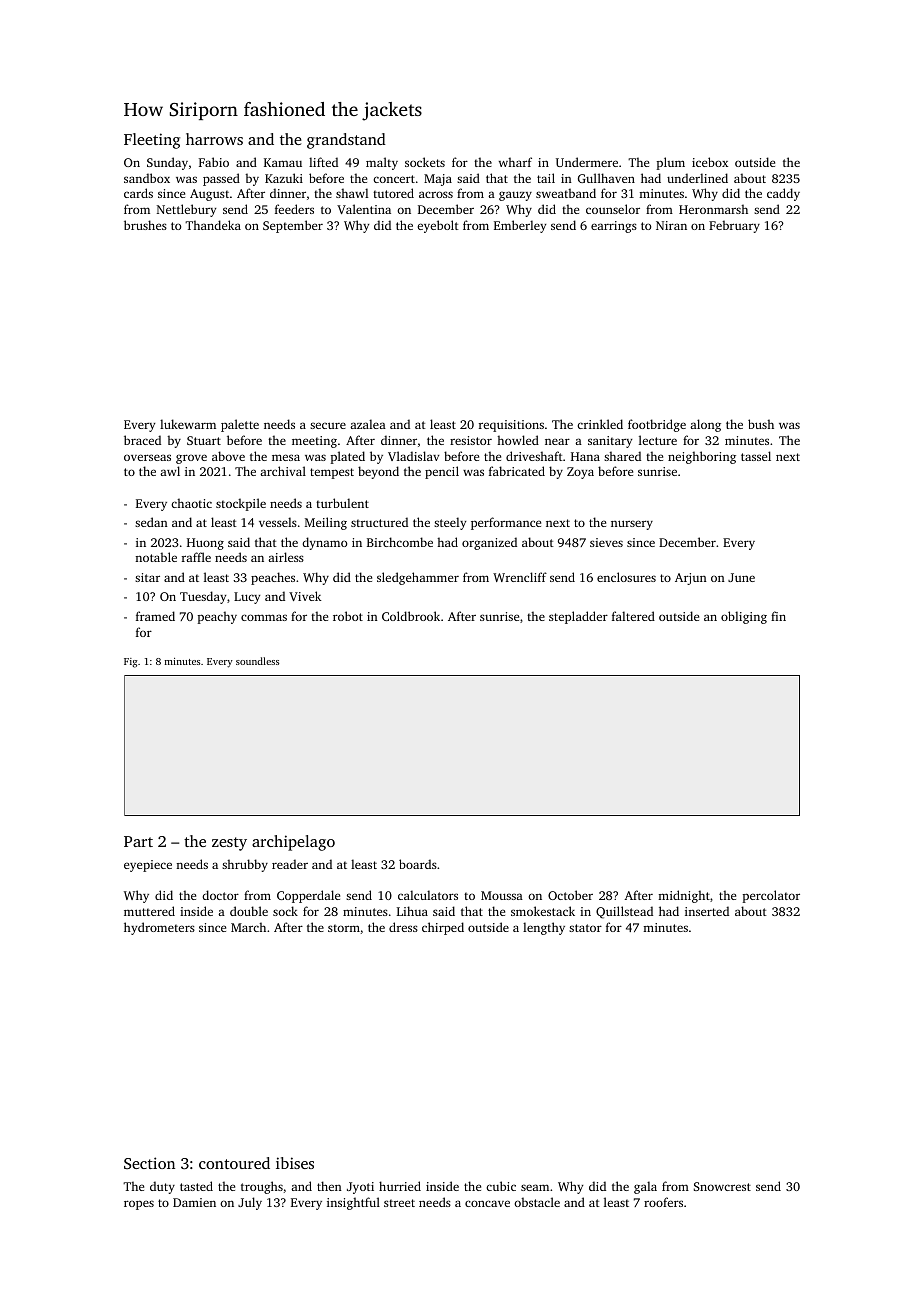  I want to click on across, so click(436, 194).
